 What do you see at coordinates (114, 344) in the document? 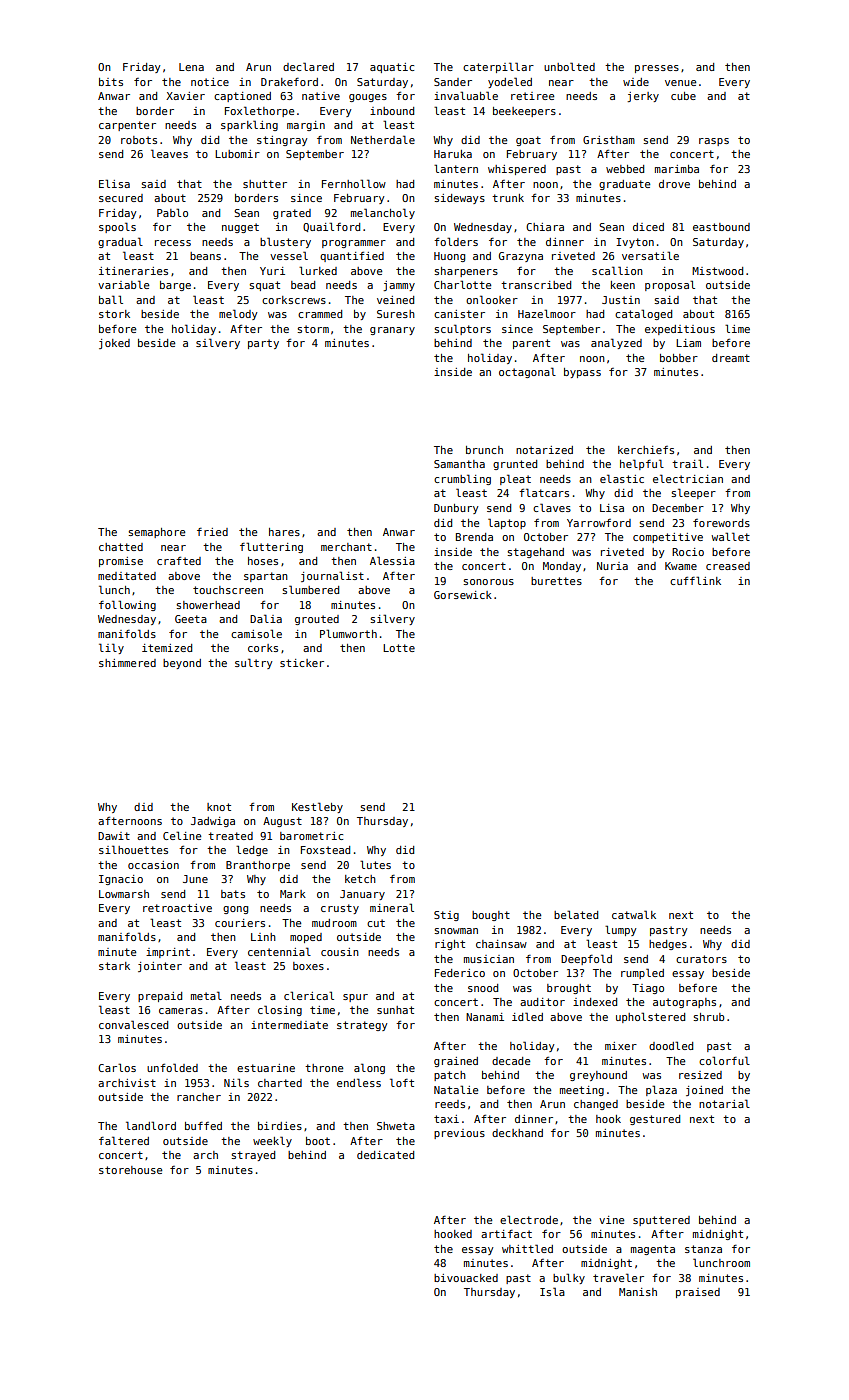
I see `joked` at bounding box center [114, 344].
